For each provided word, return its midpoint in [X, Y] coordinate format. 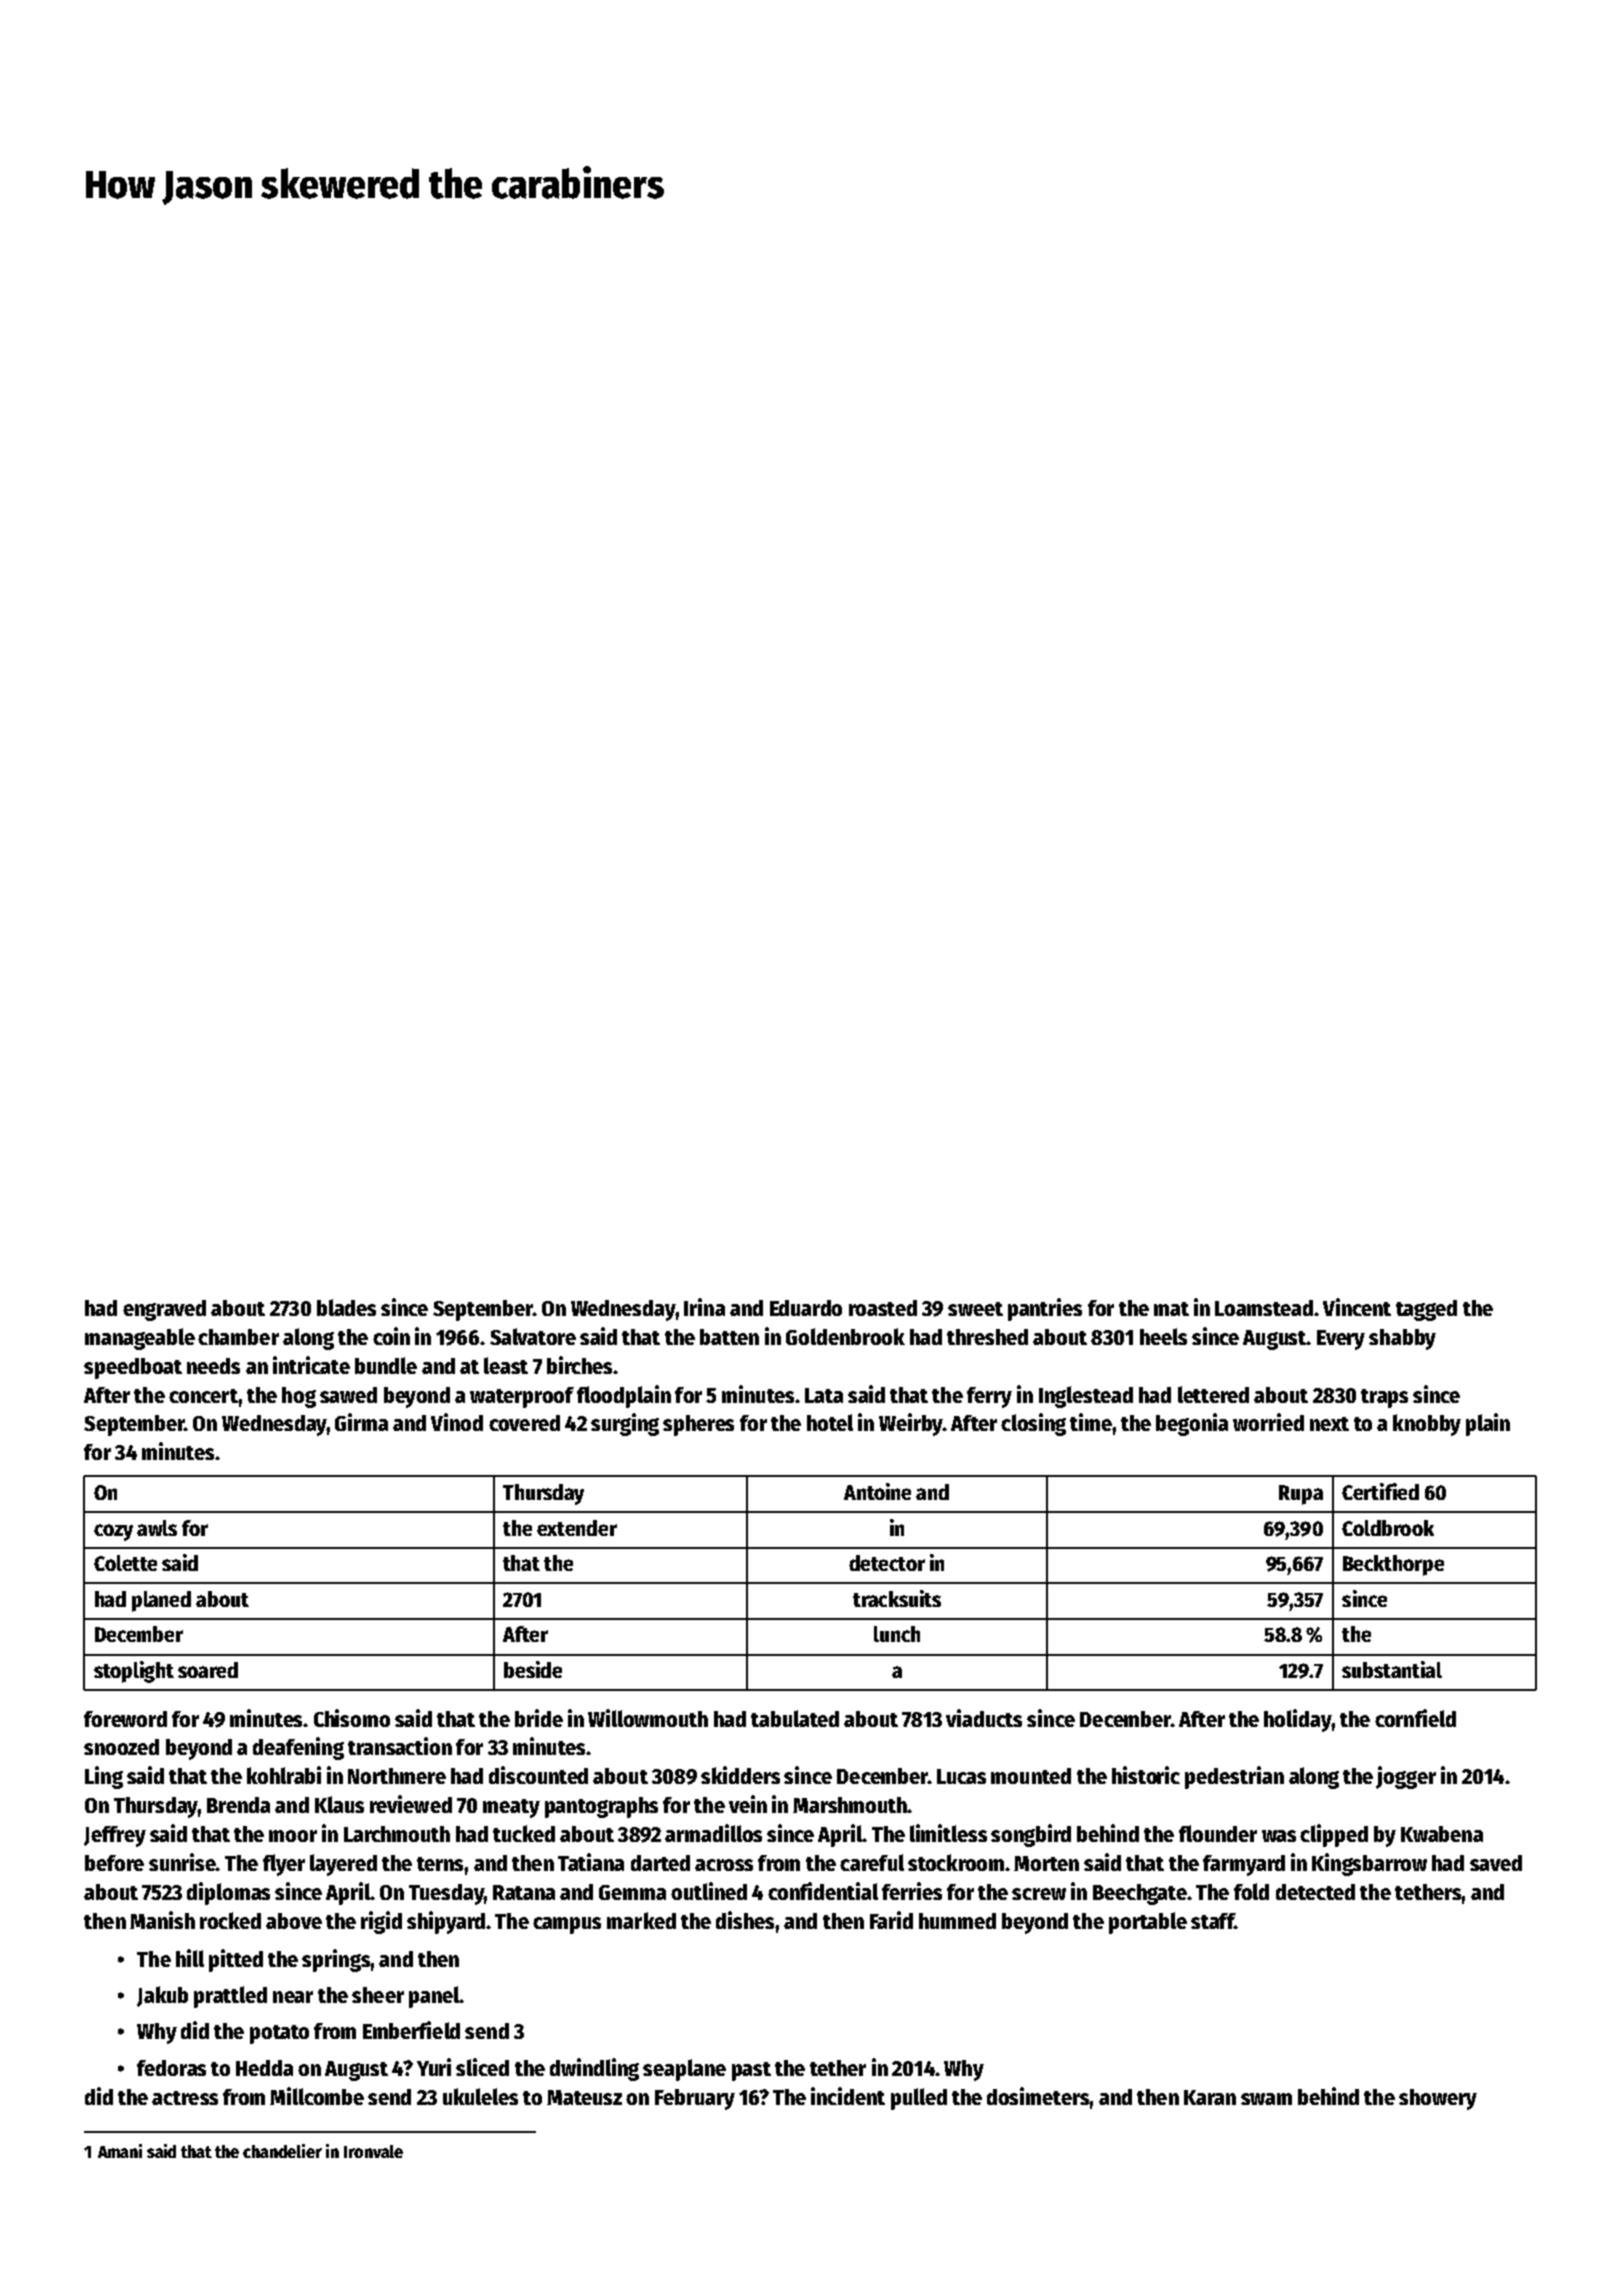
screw [1039, 1894]
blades [346, 1307]
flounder [1218, 1833]
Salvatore [533, 1336]
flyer [284, 1865]
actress [185, 2098]
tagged [1426, 1310]
